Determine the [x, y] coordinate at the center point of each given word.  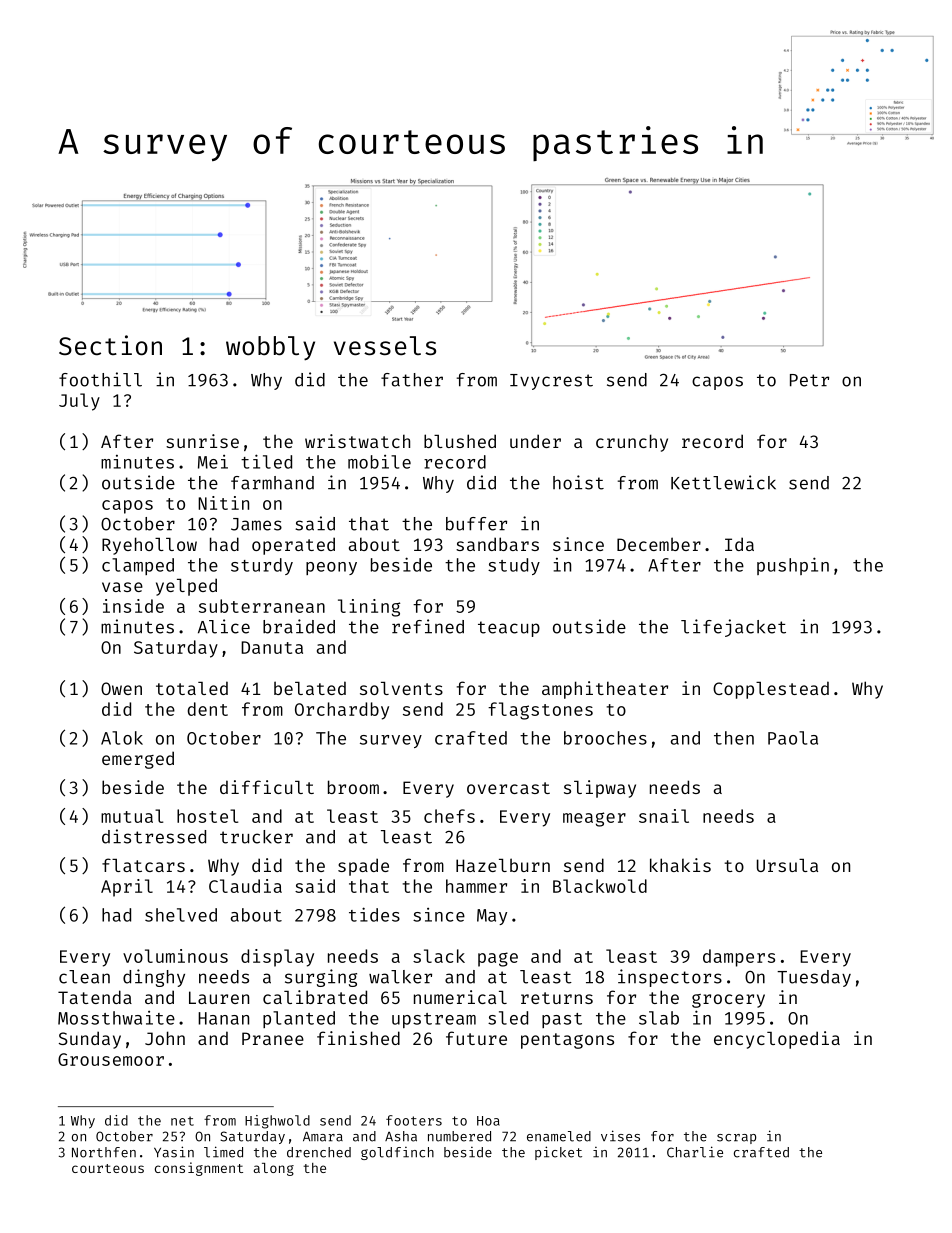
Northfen [104, 1152]
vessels [385, 346]
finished [358, 1038]
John [165, 1038]
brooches [605, 738]
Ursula [787, 865]
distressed [154, 836]
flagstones [540, 711]
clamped [138, 566]
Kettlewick [723, 482]
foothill [100, 379]
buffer [476, 524]
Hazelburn [503, 865]
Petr [809, 380]
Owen [121, 688]
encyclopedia [777, 1040]
